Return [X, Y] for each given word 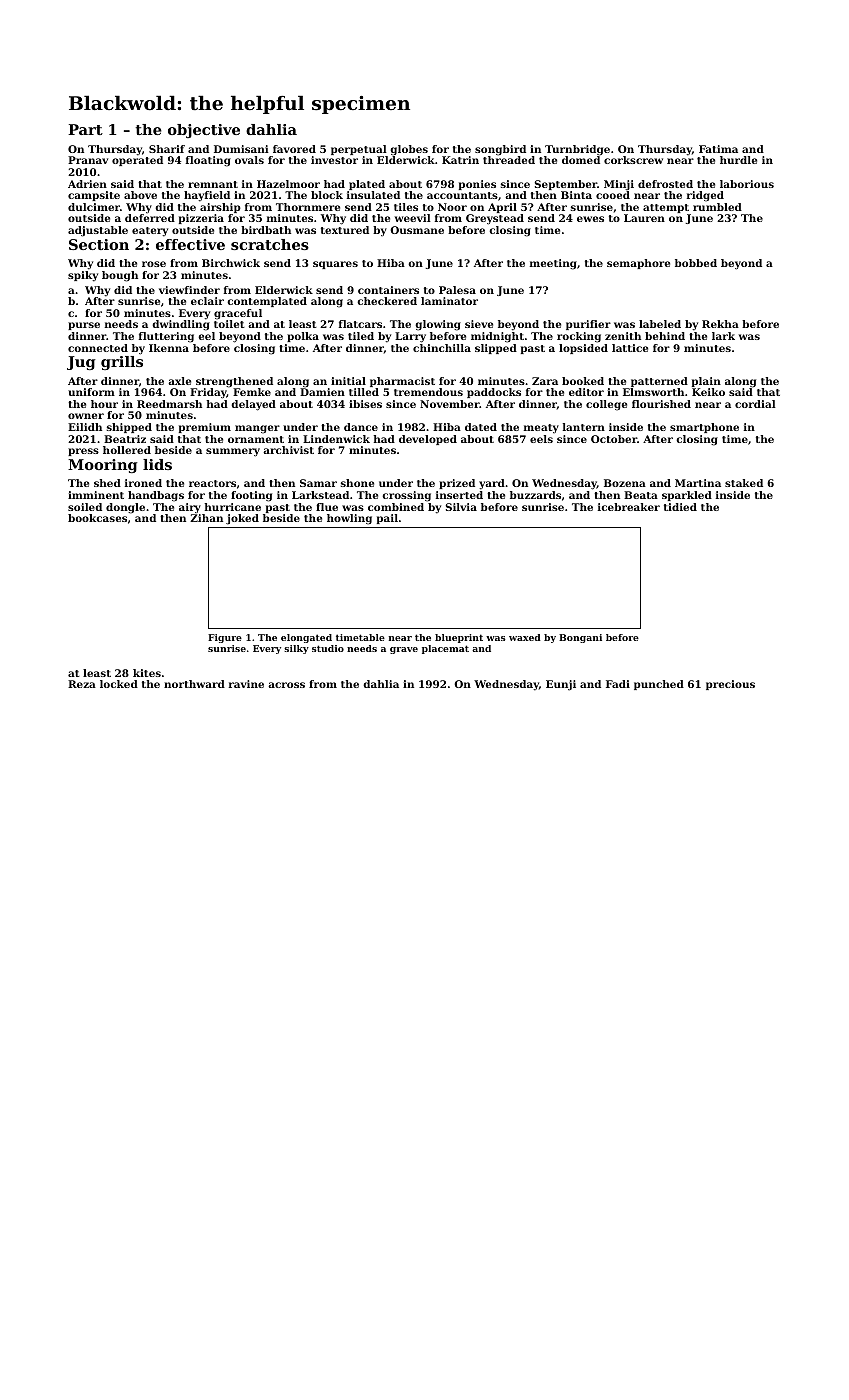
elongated [306, 638]
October [614, 439]
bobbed [696, 263]
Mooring [102, 466]
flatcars [360, 324]
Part [85, 129]
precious [730, 685]
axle [179, 381]
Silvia [461, 507]
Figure [225, 638]
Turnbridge [577, 150]
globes [409, 150]
